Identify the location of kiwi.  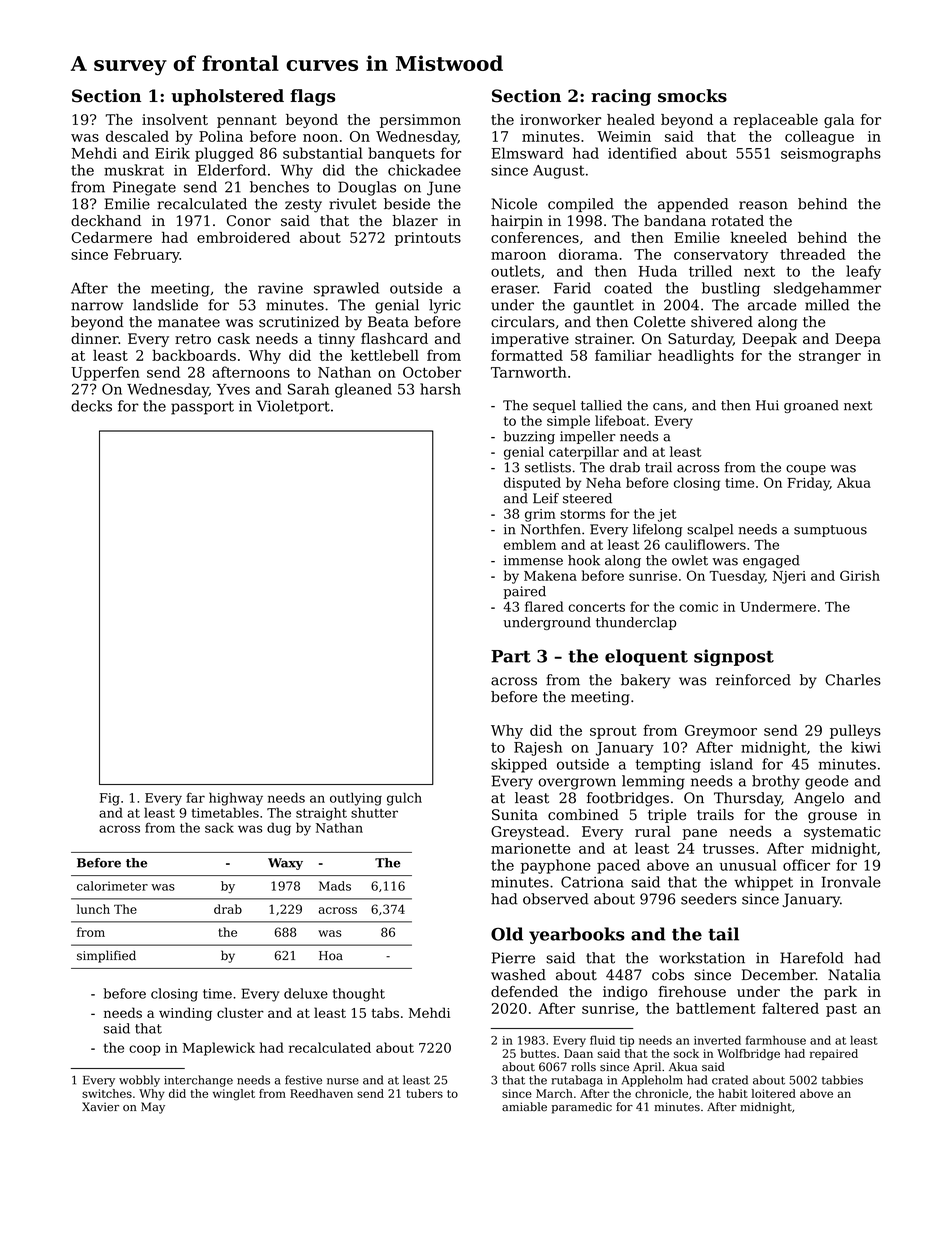
(866, 747).
